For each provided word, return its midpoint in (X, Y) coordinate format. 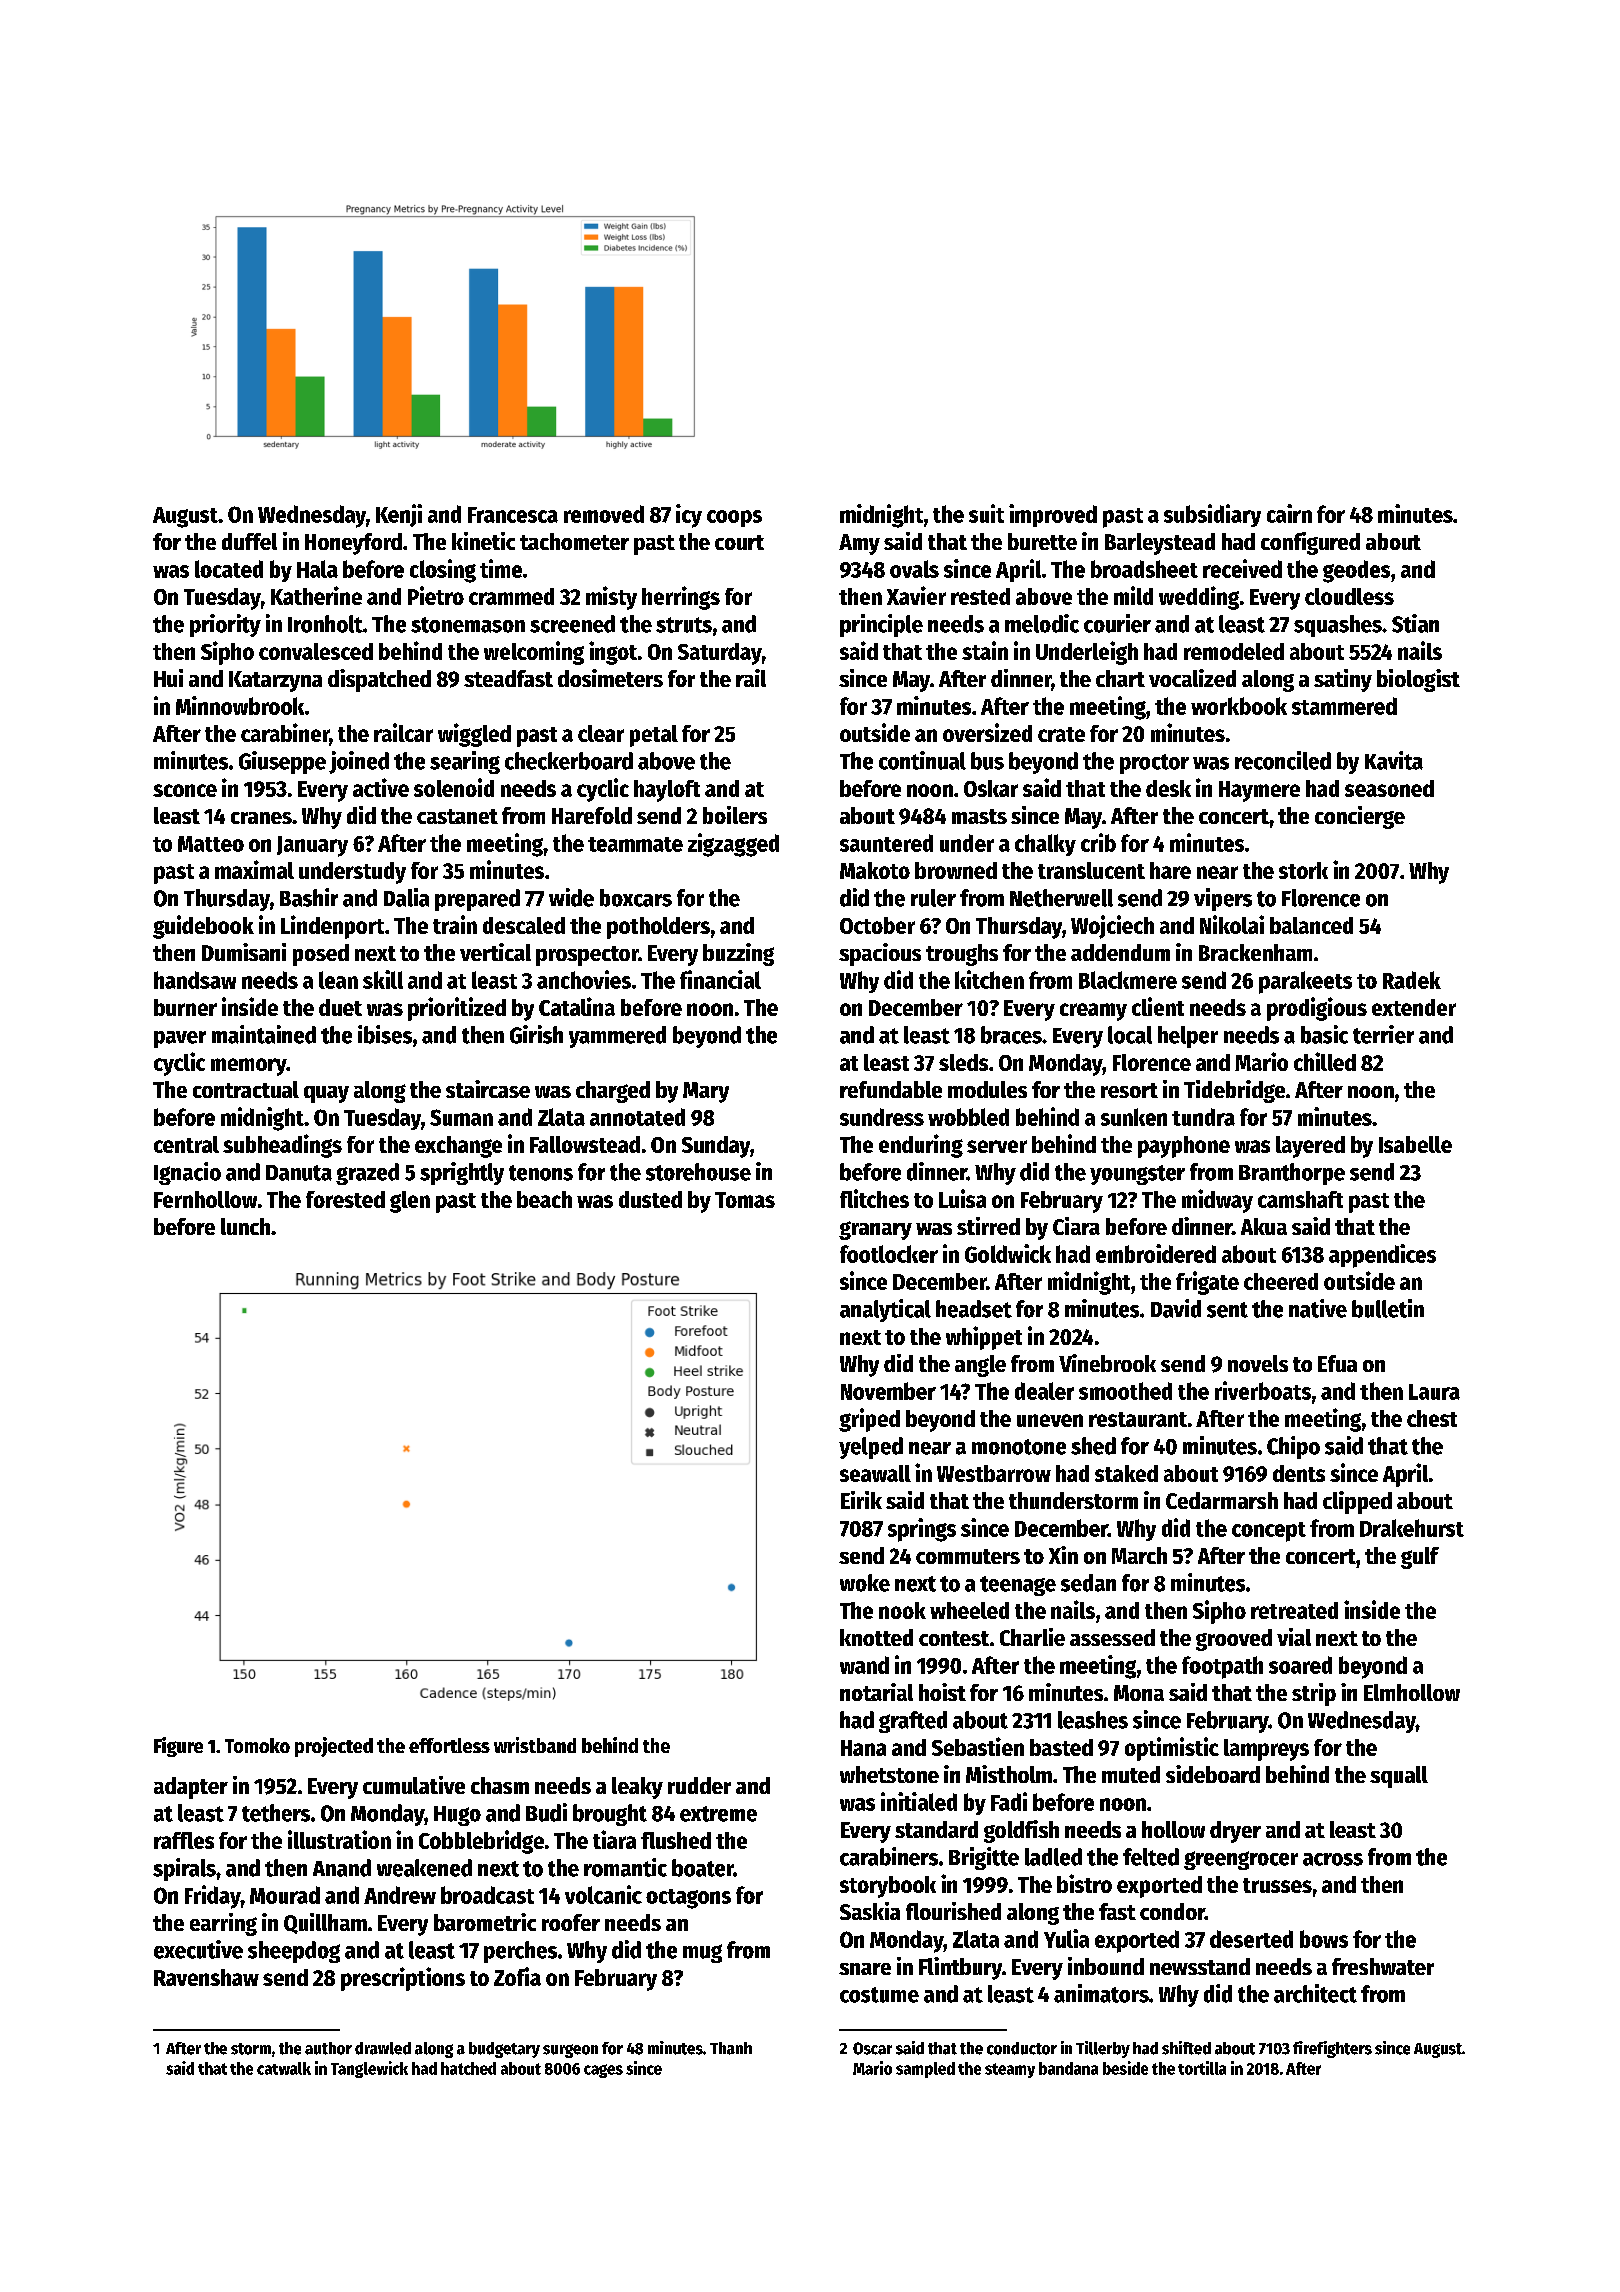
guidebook (203, 927)
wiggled (474, 735)
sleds (963, 1062)
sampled (925, 2070)
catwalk (284, 2068)
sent (1227, 1310)
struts (684, 625)
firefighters (1332, 2049)
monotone (1019, 1447)
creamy (1093, 1012)
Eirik (861, 1500)
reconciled (1283, 760)
